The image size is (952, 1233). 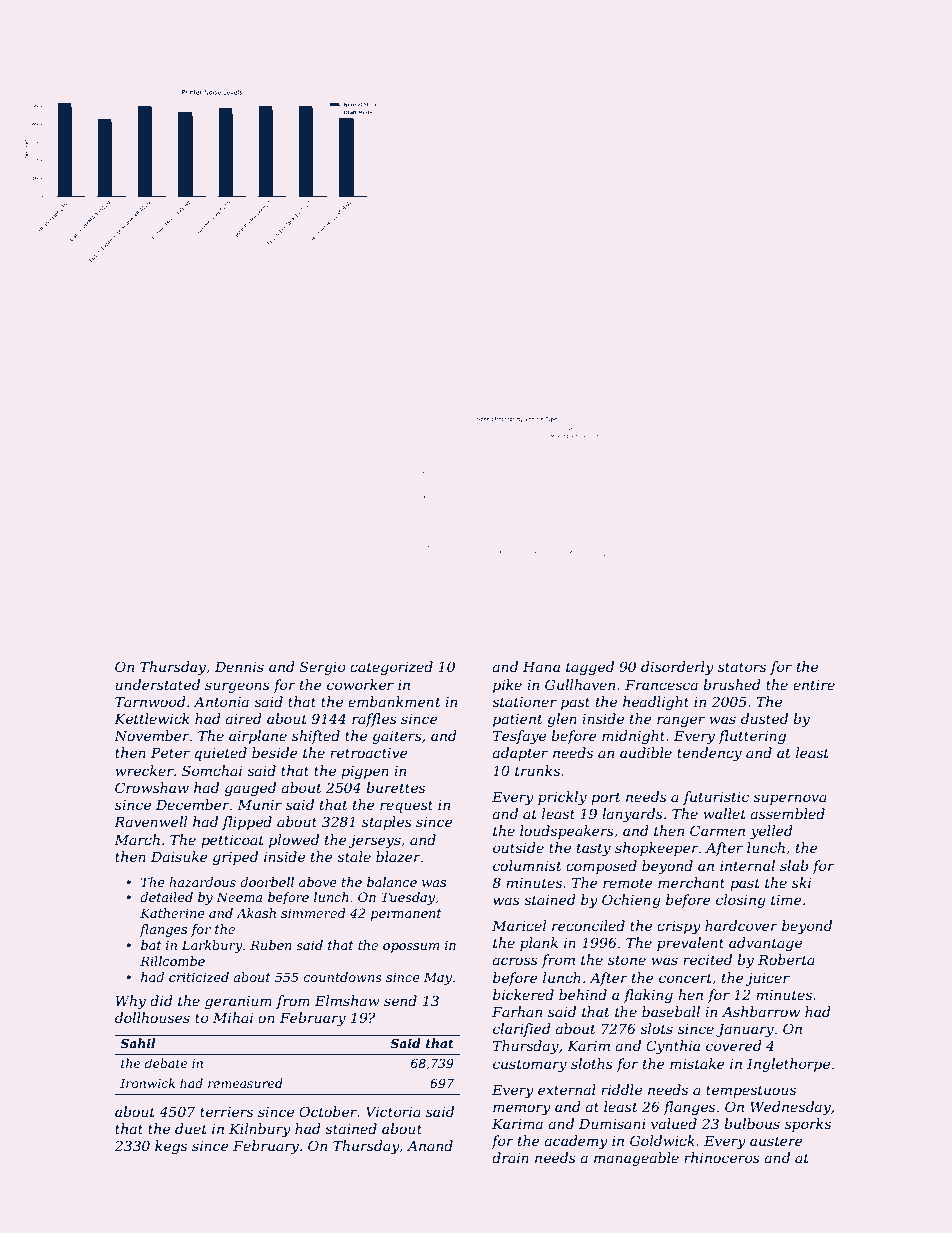 What do you see at coordinates (523, 994) in the screenshot?
I see `bickered` at bounding box center [523, 994].
